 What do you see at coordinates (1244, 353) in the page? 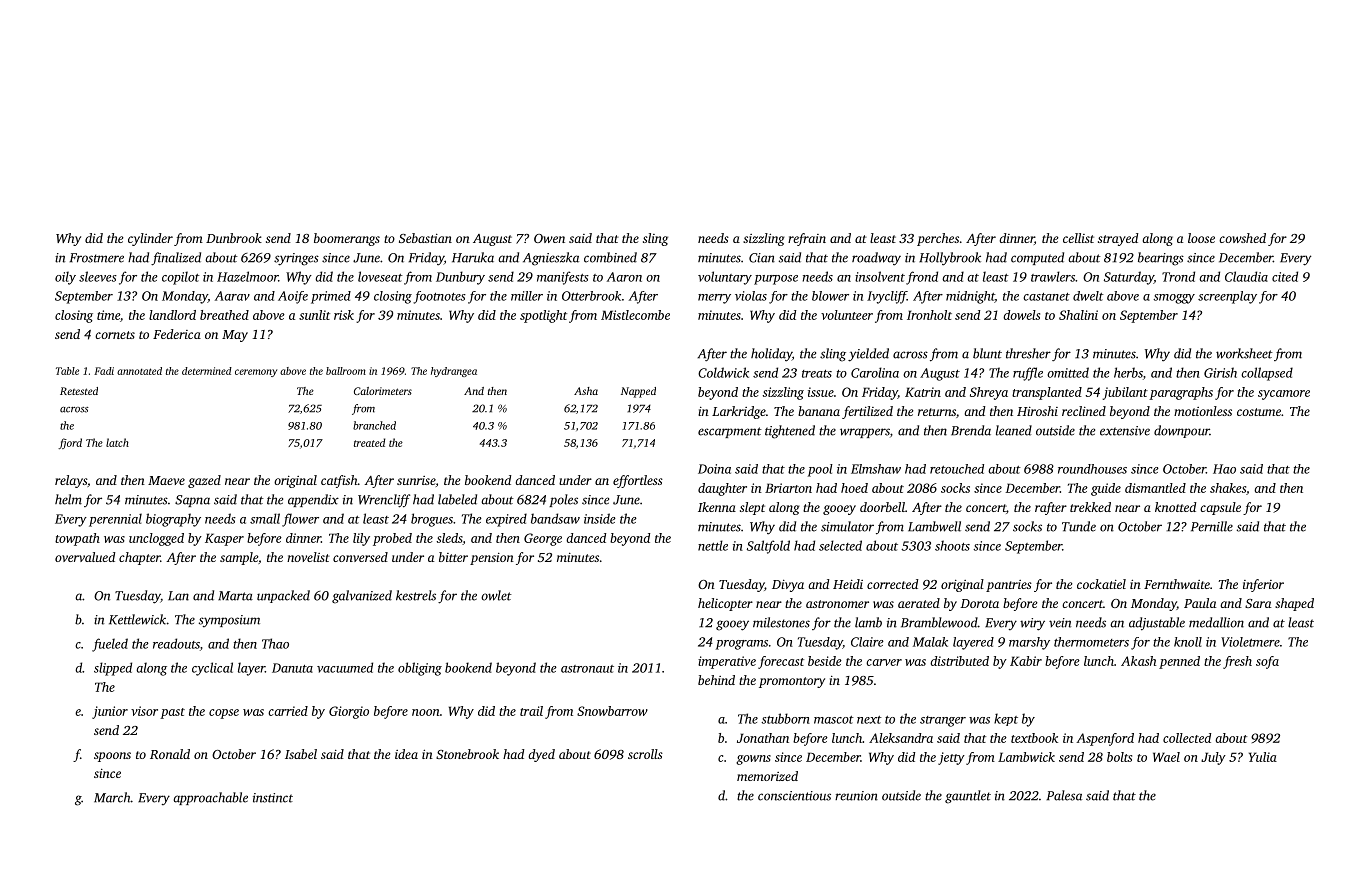
I see `worksheet` at bounding box center [1244, 353].
